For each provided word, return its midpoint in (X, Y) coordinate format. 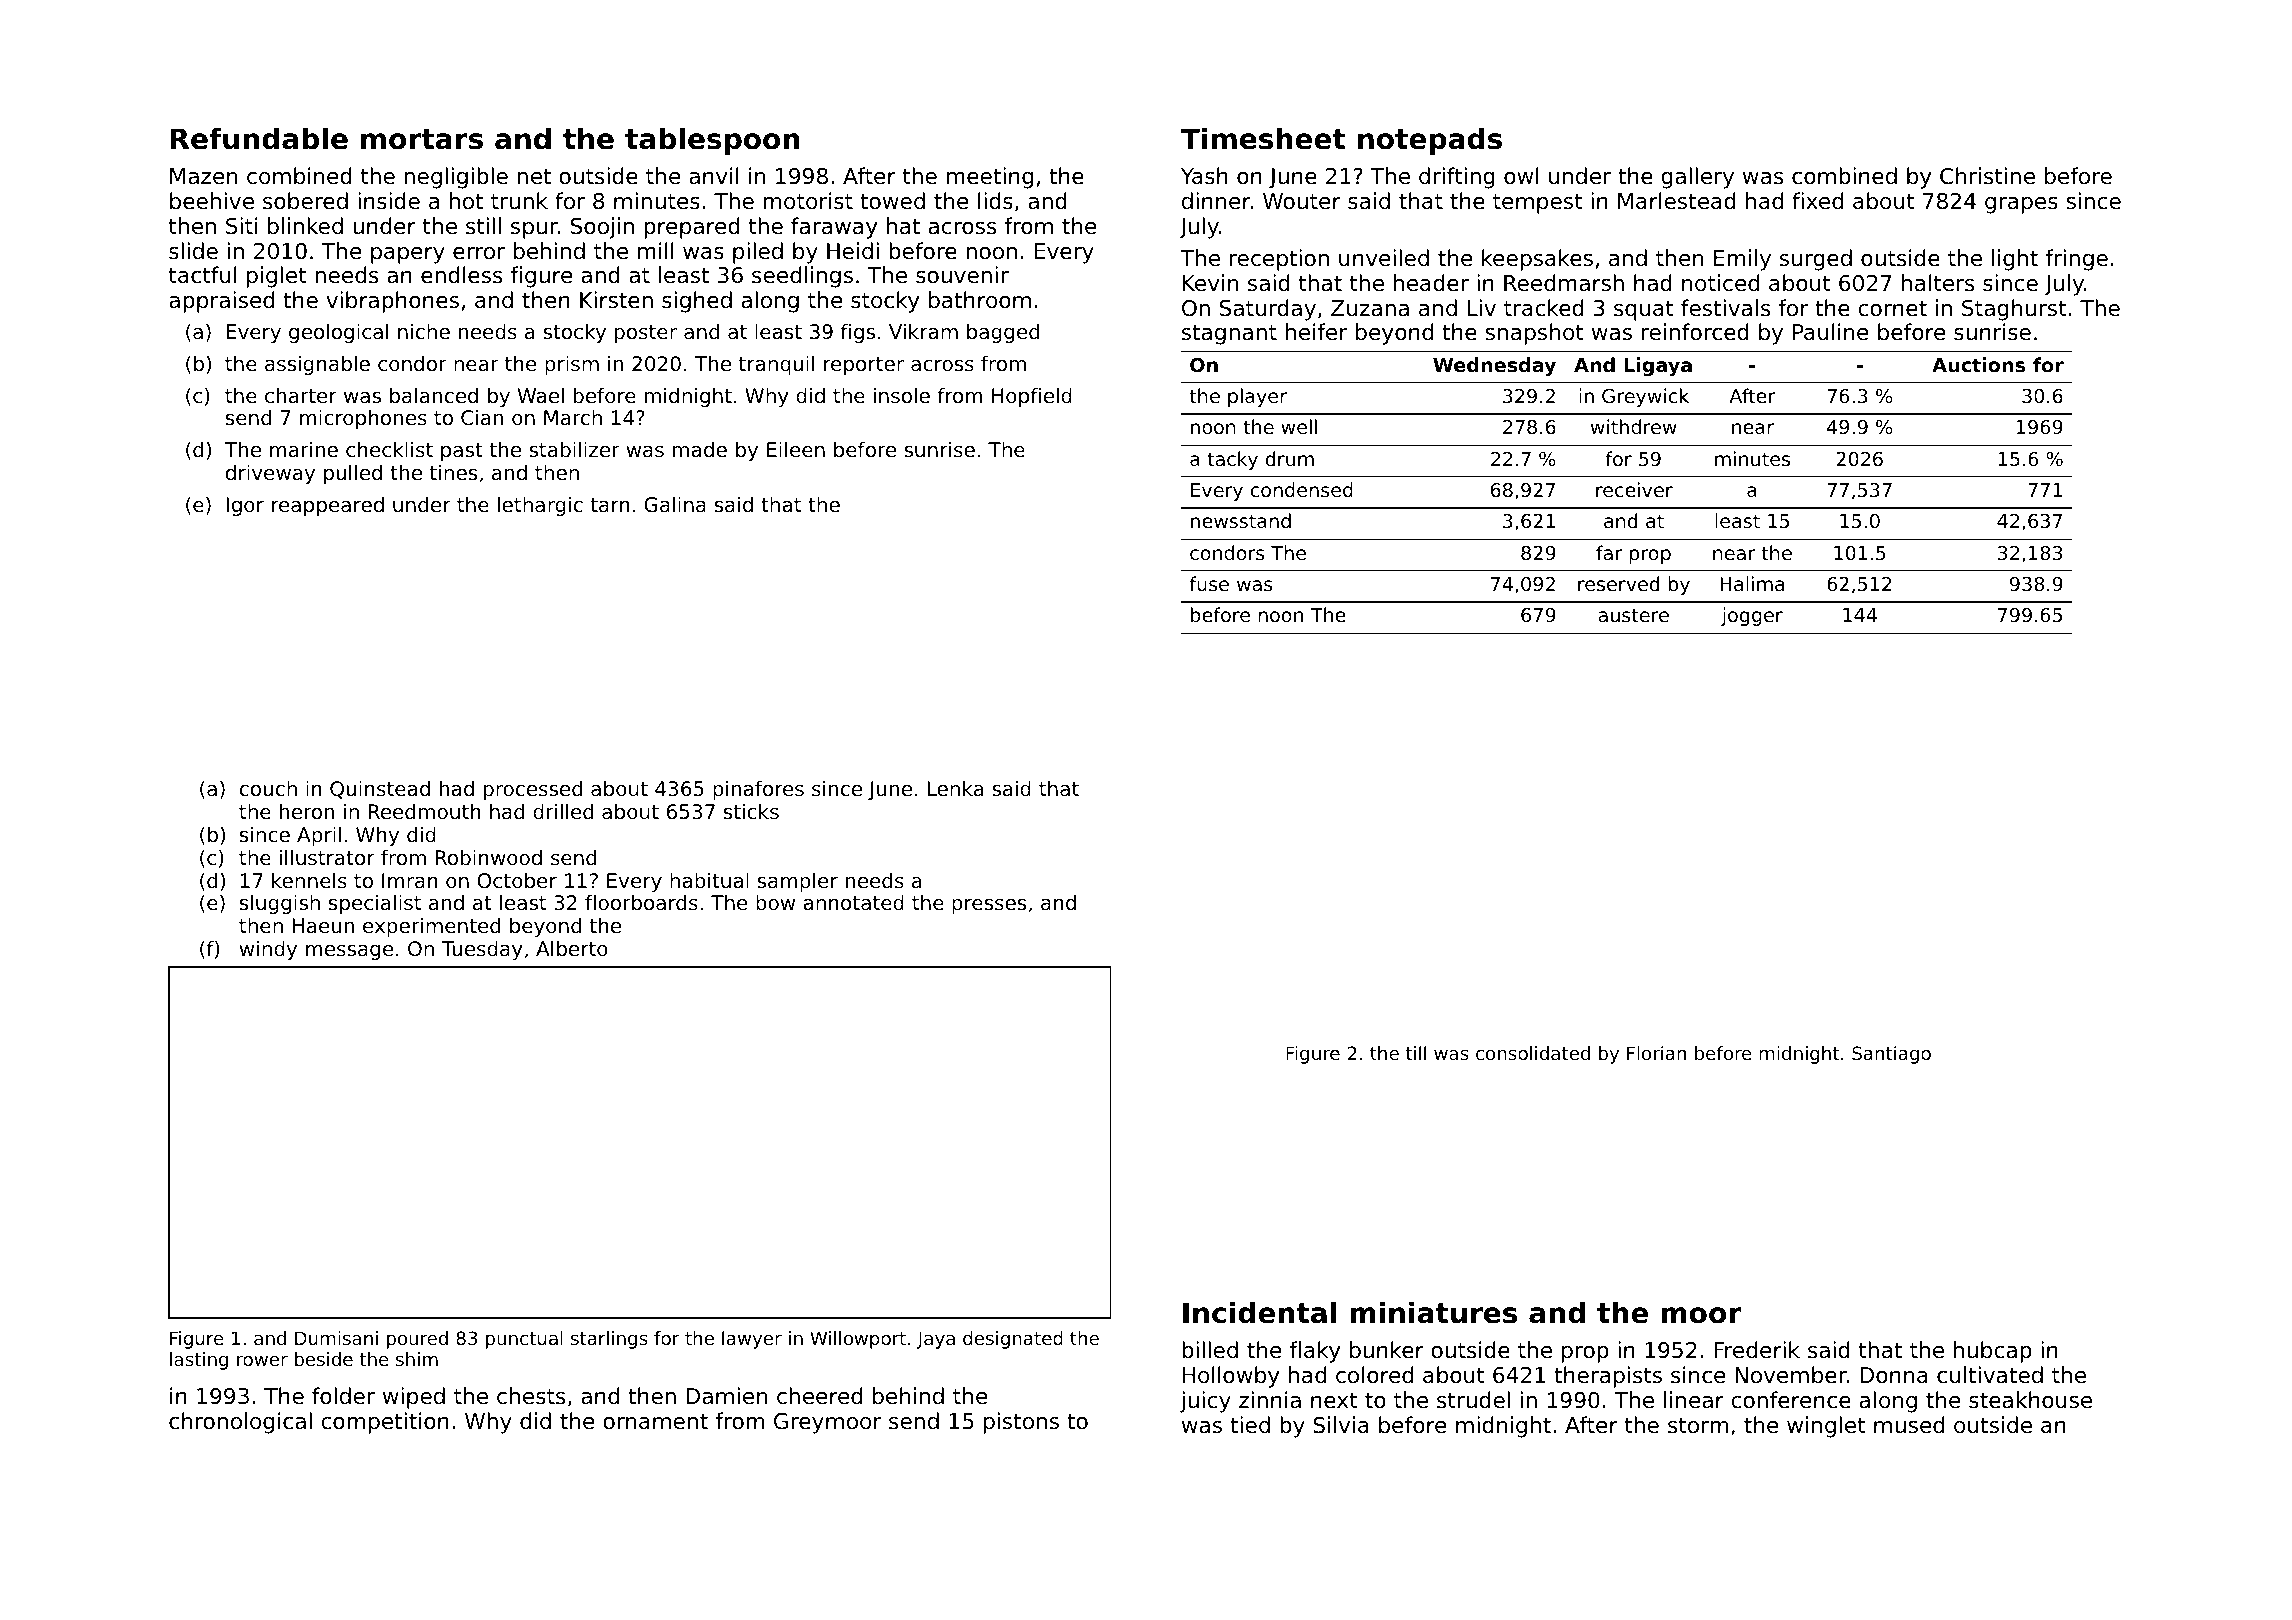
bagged (1003, 333)
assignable (317, 365)
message (349, 952)
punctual (524, 1340)
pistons (1021, 1423)
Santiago (1891, 1055)
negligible (456, 178)
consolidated (1533, 1053)
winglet (1826, 1427)
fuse (1209, 583)
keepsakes (1537, 260)
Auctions (1978, 364)
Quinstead (380, 790)
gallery (1697, 178)
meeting (990, 178)
